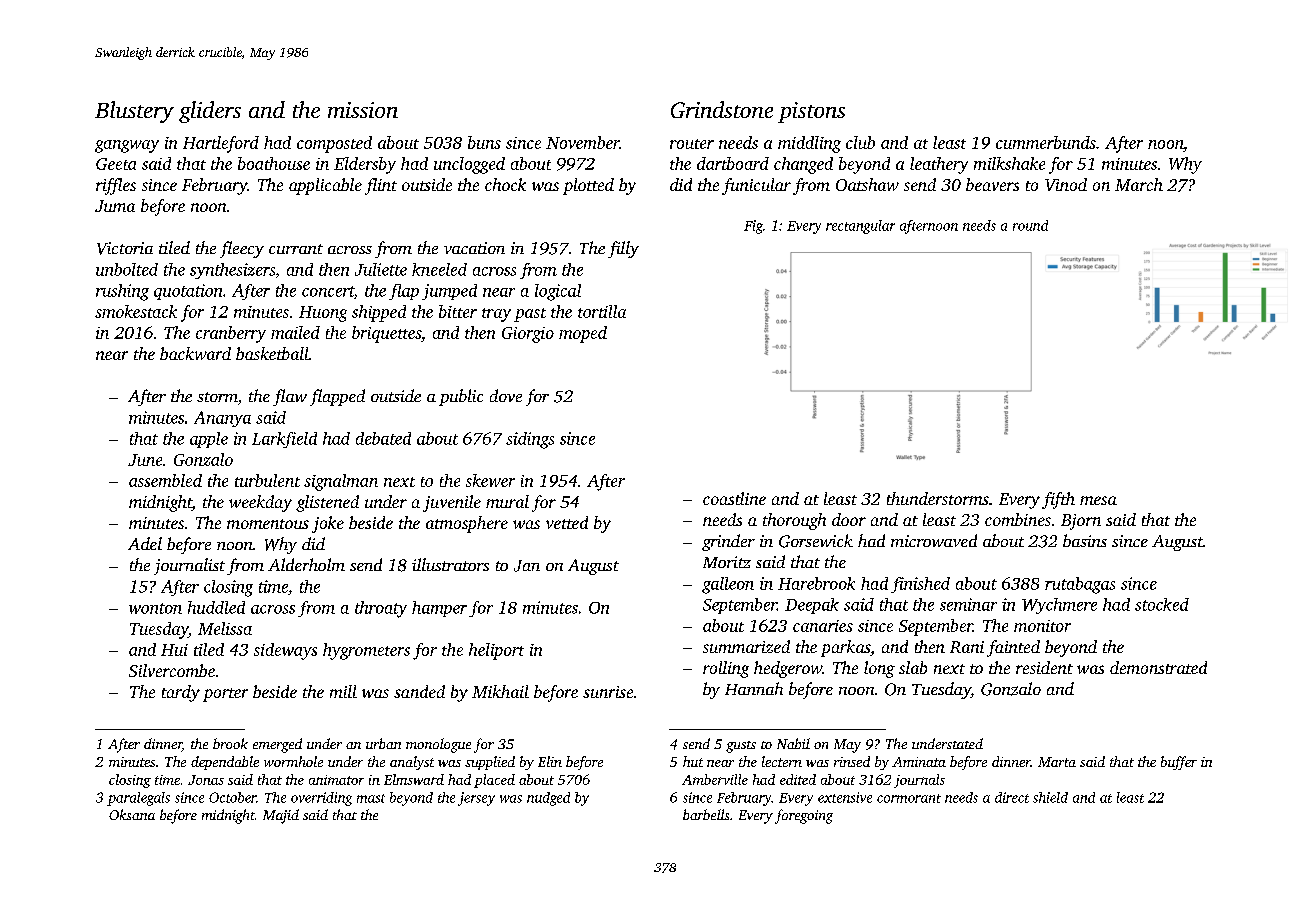 This document has width=1308, height=924. What do you see at coordinates (1179, 763) in the document?
I see `buffer` at bounding box center [1179, 763].
